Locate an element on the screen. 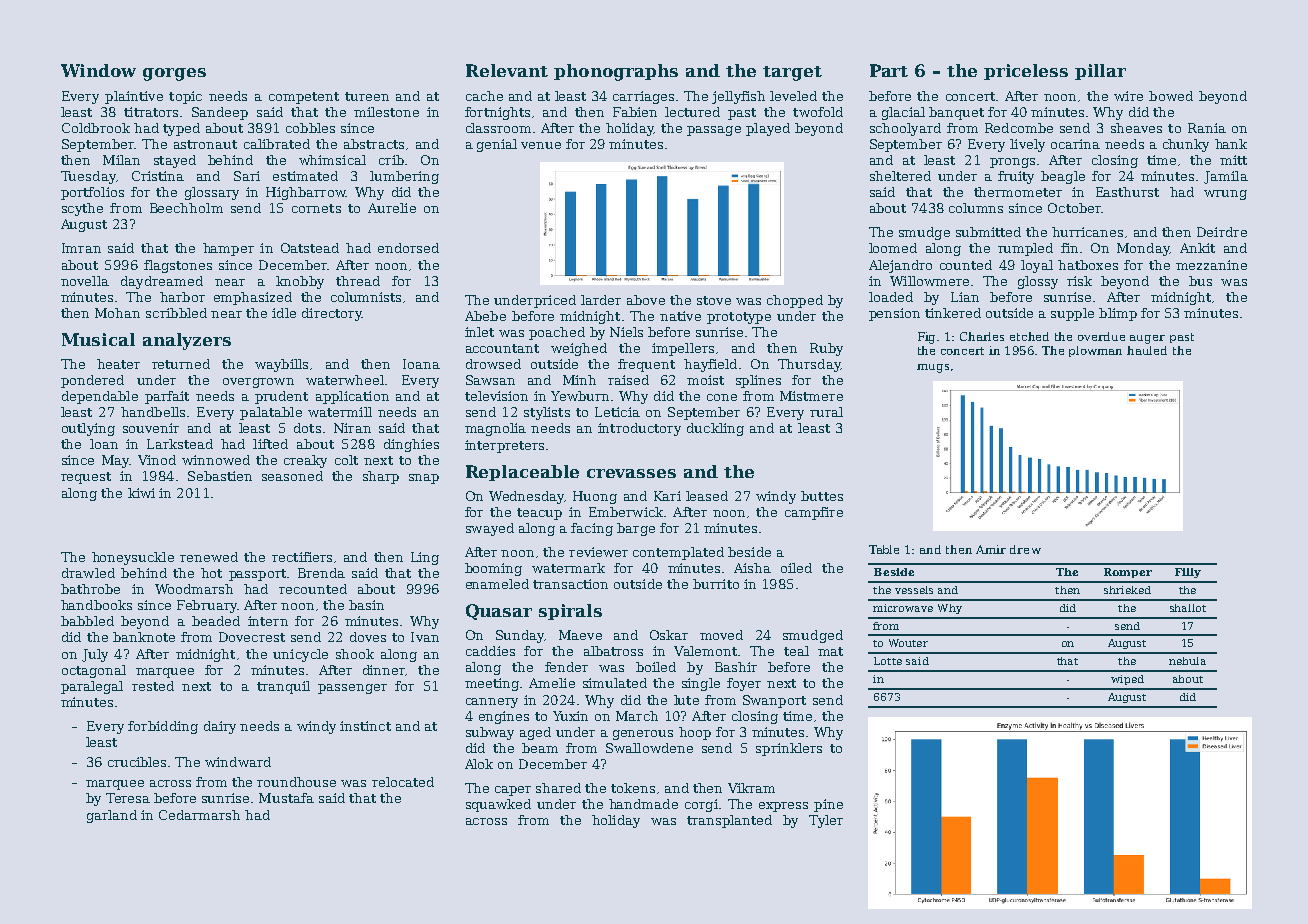 The width and height of the screenshot is (1308, 924). campfire is located at coordinates (814, 513).
